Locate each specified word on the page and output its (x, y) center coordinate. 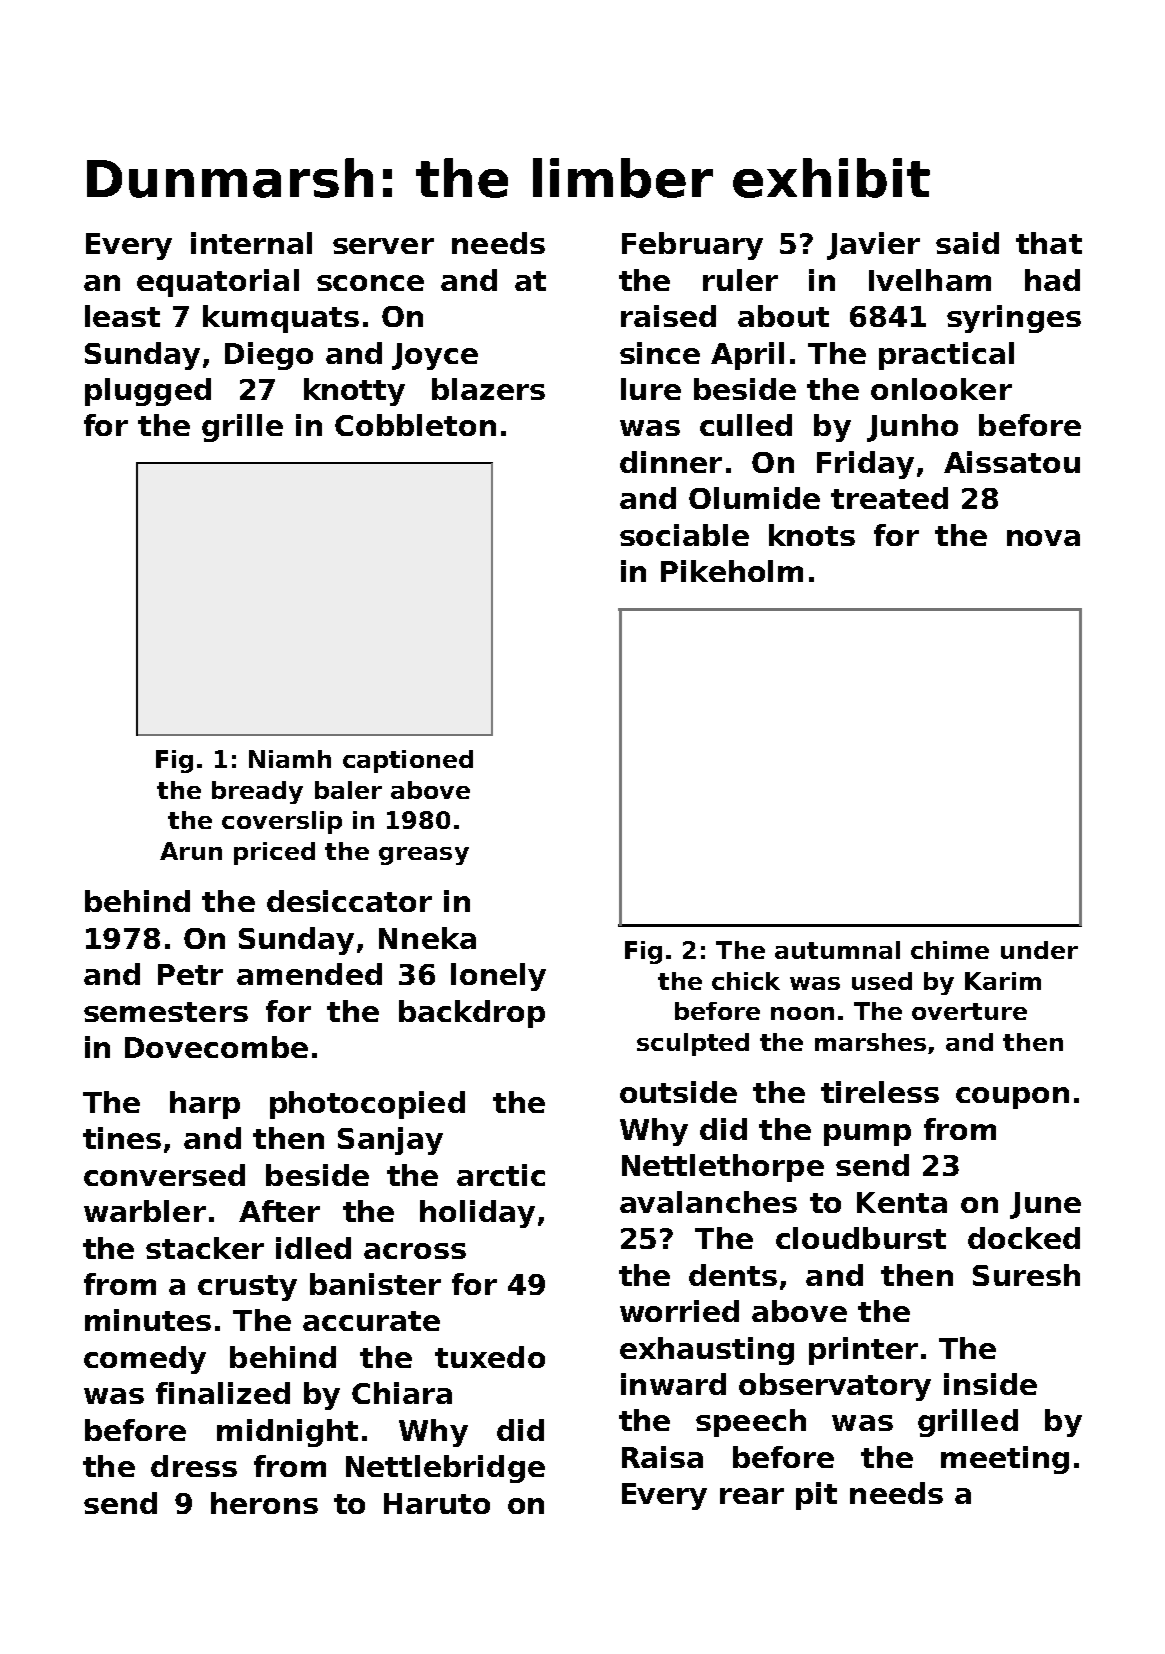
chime (950, 950)
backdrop (472, 1014)
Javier (873, 246)
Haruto (437, 1503)
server (383, 246)
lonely (498, 977)
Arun (191, 851)
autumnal (837, 950)
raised (668, 316)
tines (122, 1138)
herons (264, 1503)
